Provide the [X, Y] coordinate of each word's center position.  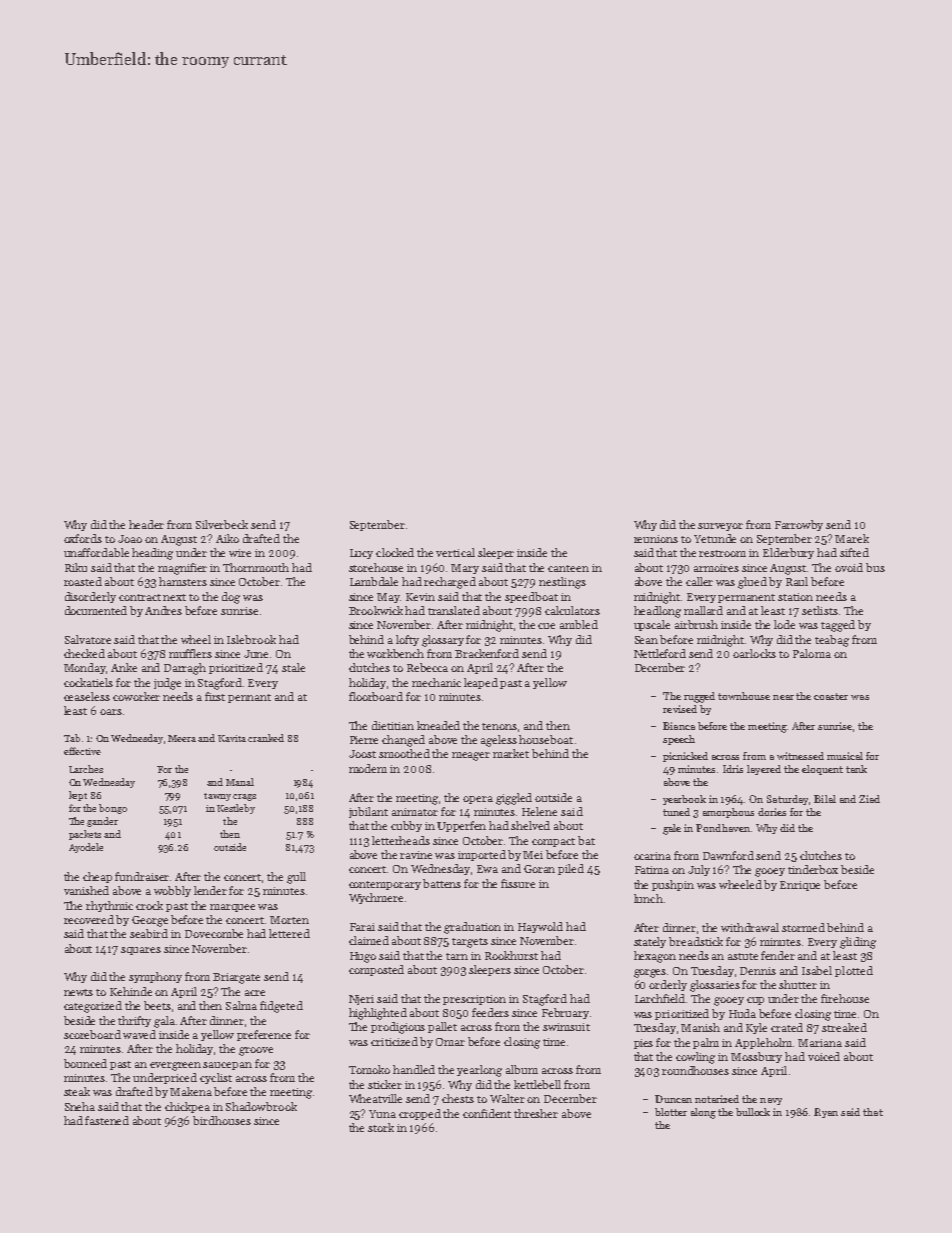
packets [85, 835]
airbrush [696, 624]
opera [478, 800]
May [389, 598]
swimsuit [566, 1027]
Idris [733, 769]
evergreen [175, 1066]
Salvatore [88, 639]
